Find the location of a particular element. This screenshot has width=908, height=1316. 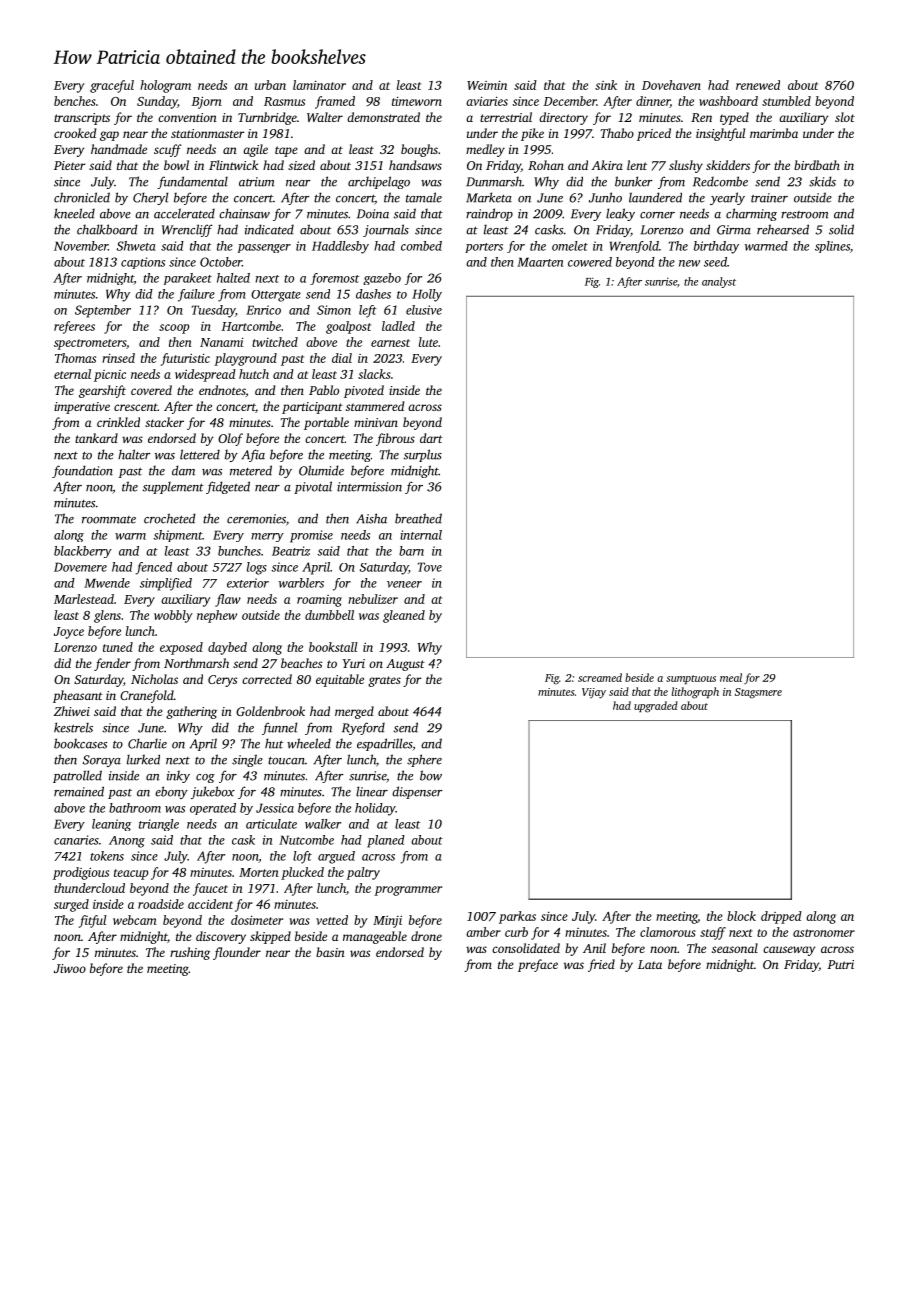

blackberry is located at coordinates (83, 552).
